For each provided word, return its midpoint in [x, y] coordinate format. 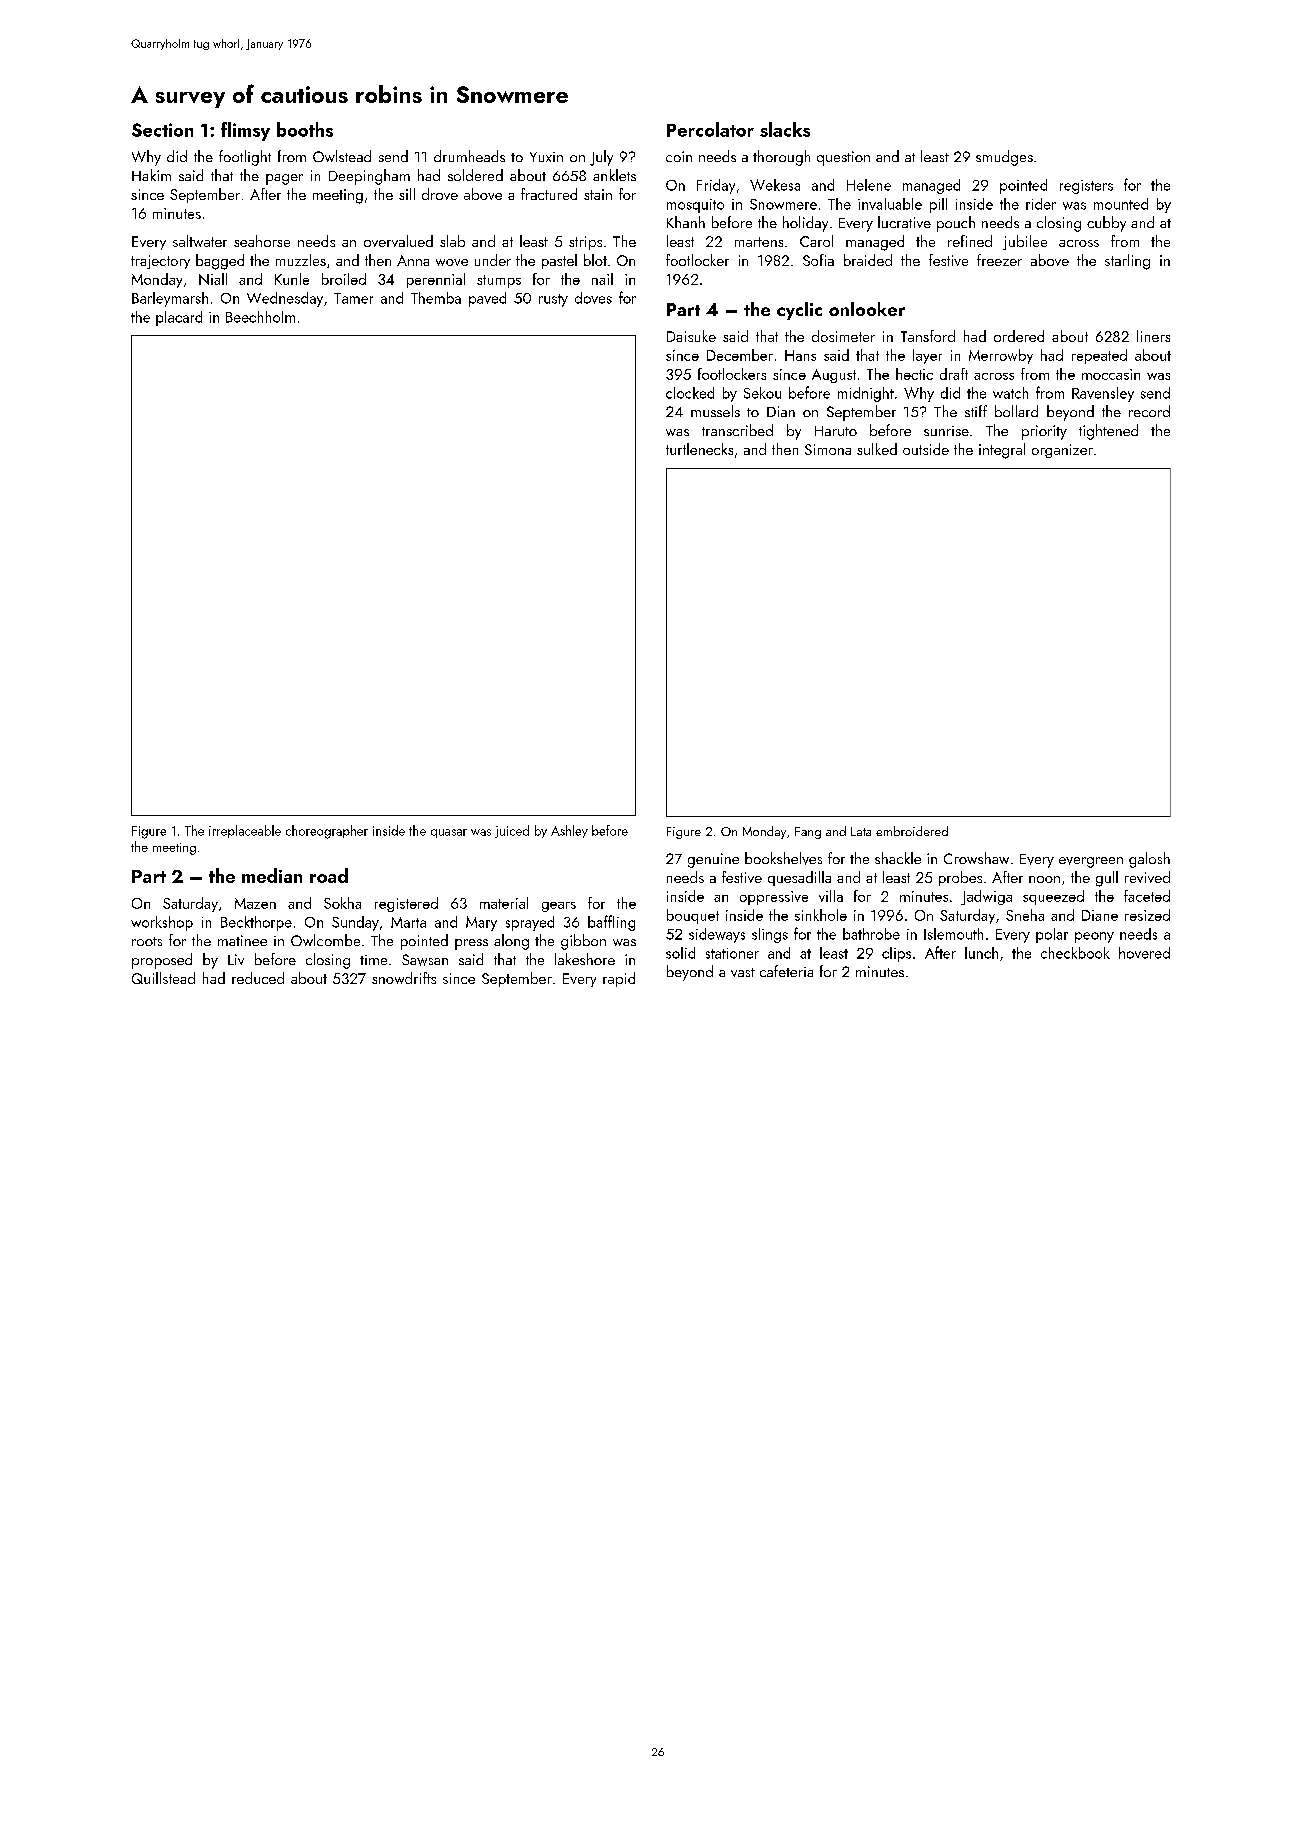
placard [179, 318]
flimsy [245, 131]
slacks [785, 129]
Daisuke [691, 336]
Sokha [342, 903]
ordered [1019, 336]
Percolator [710, 129]
